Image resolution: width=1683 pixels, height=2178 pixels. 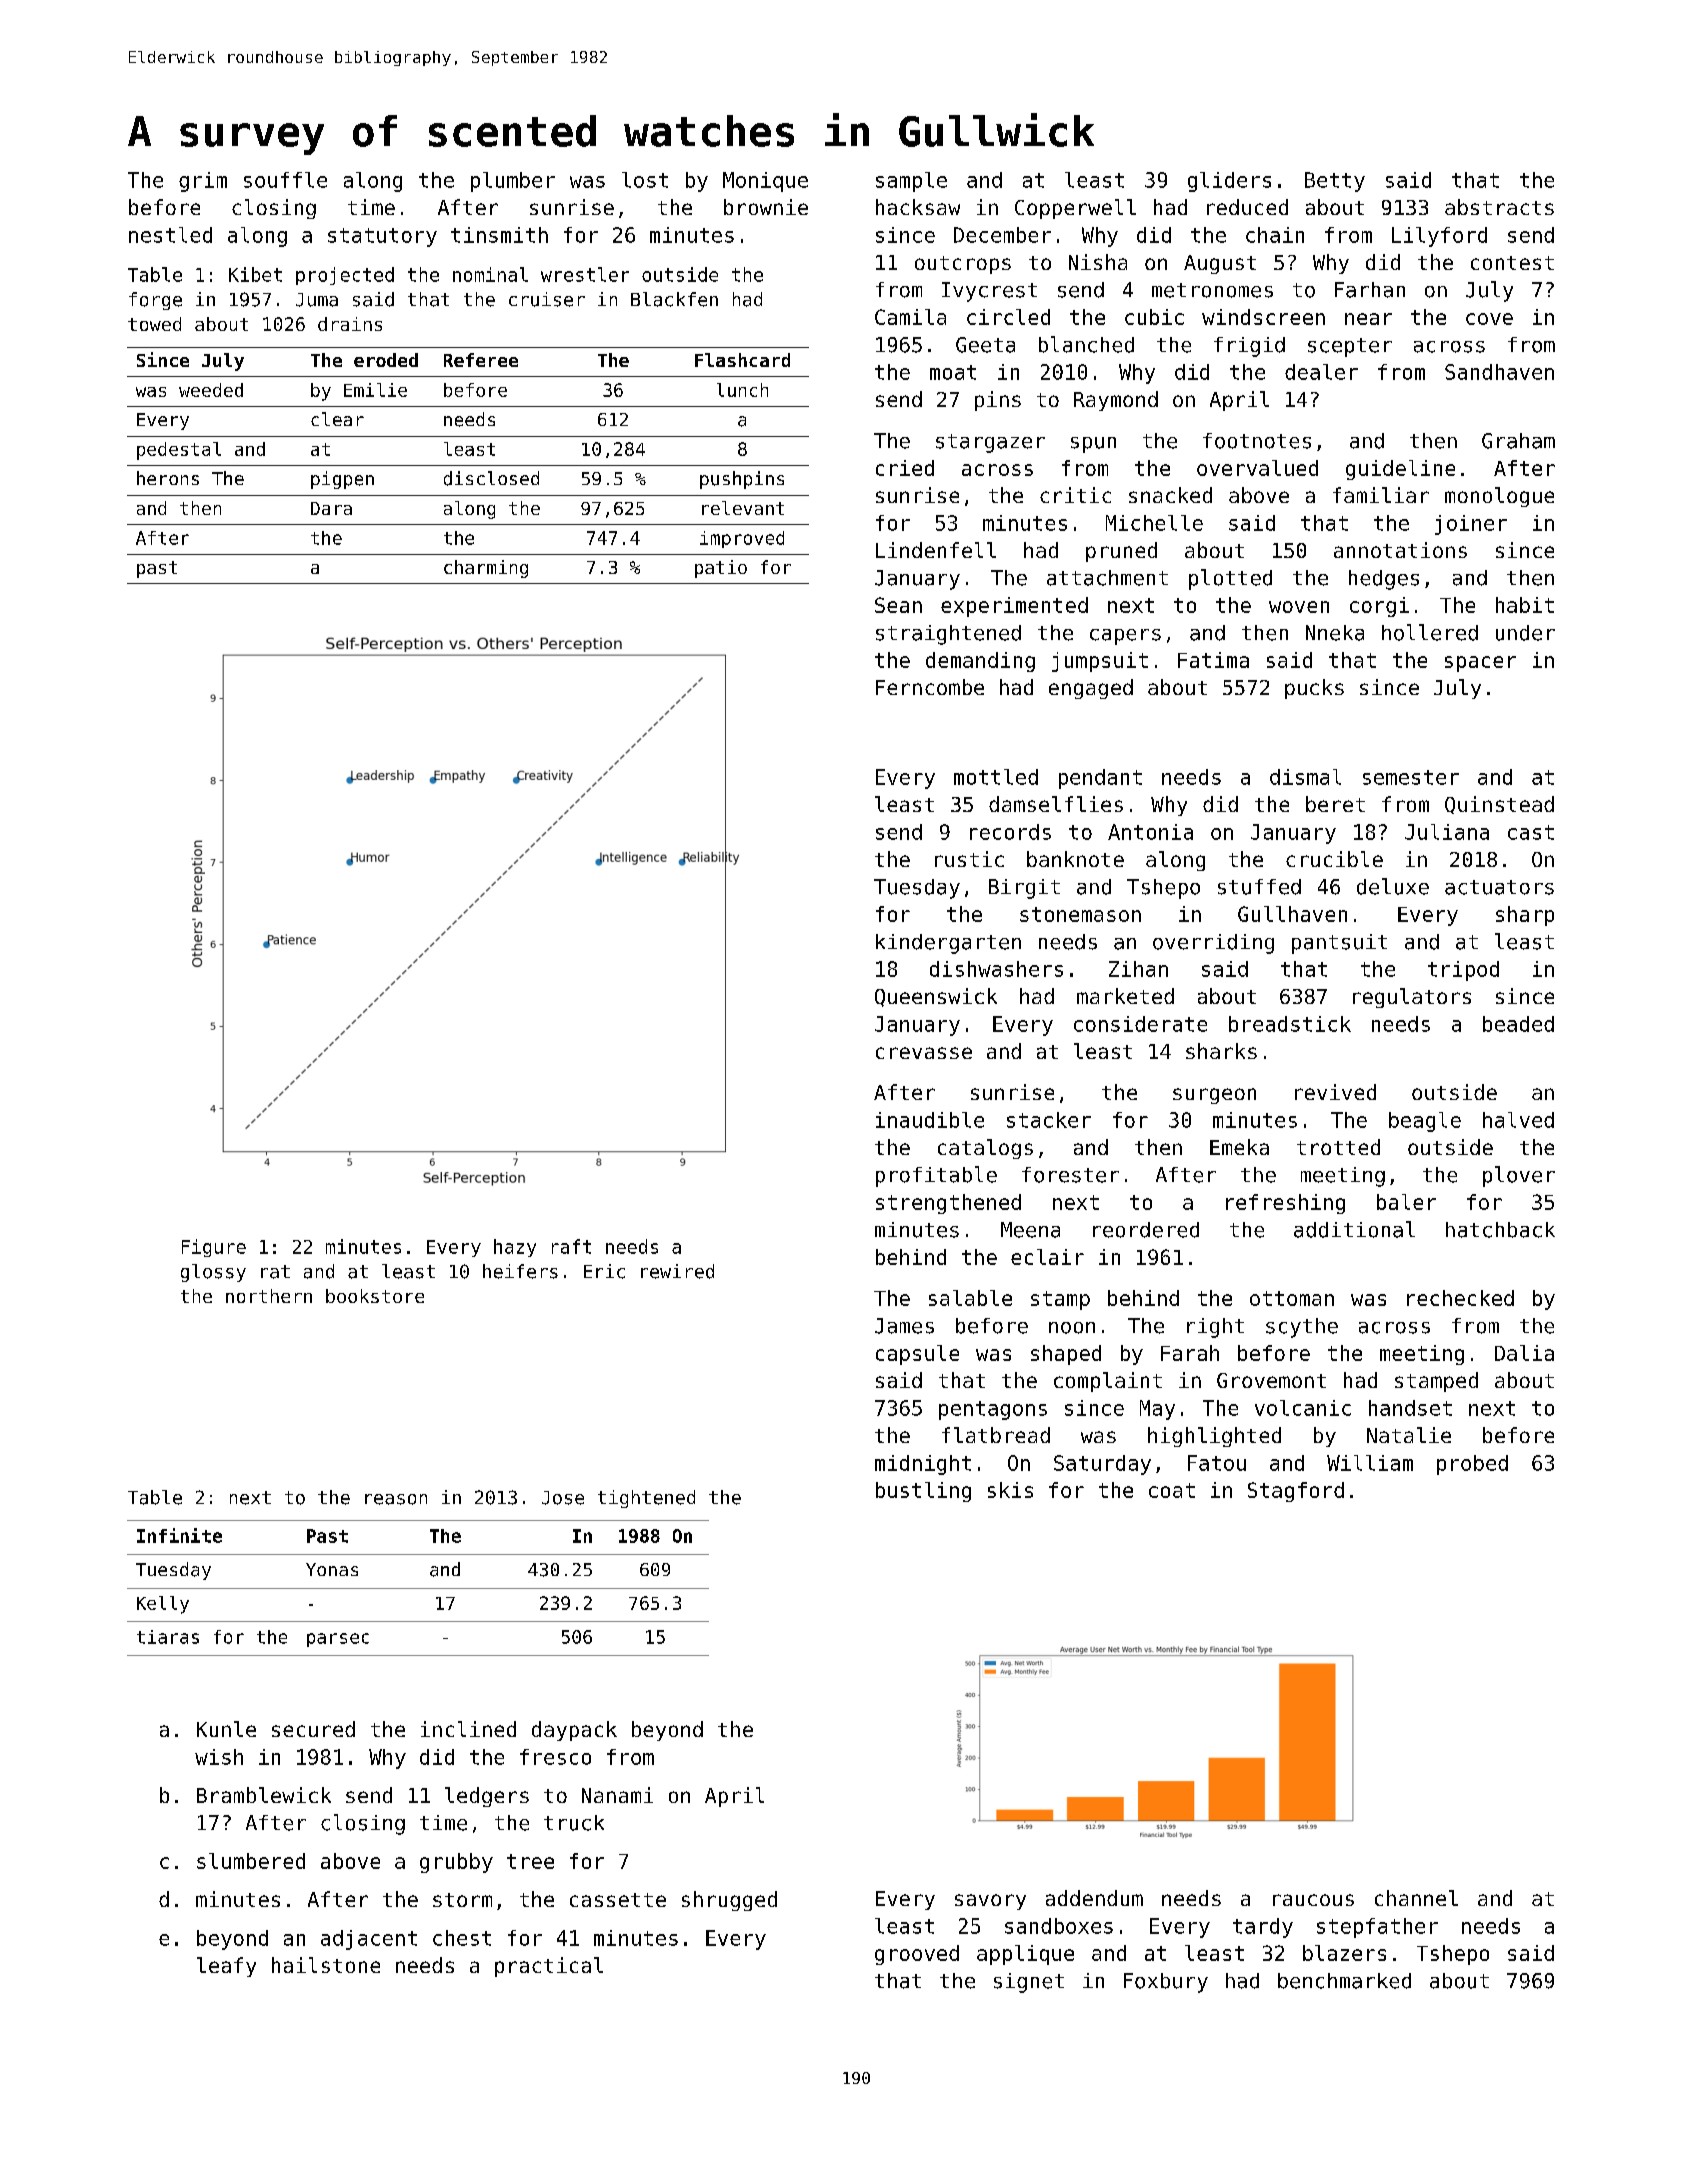 What do you see at coordinates (264, 1795) in the page?
I see `Bramblewick` at bounding box center [264, 1795].
